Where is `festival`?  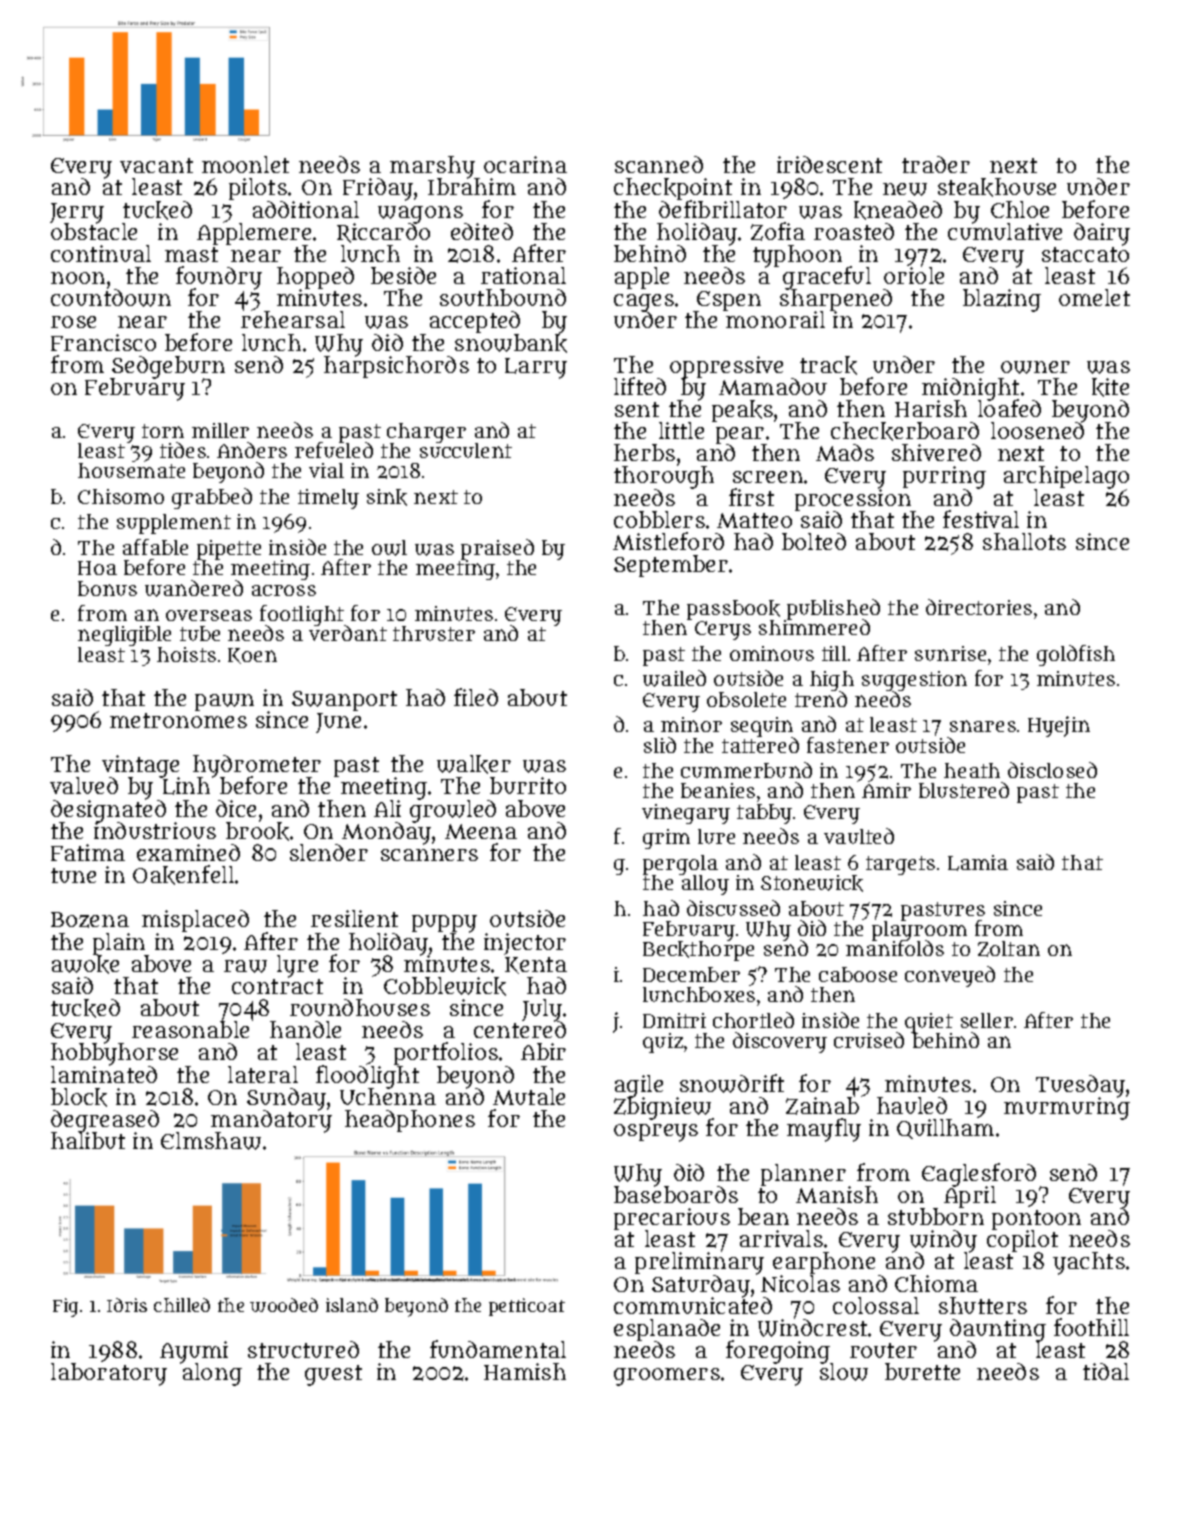
festival is located at coordinates (981, 519).
